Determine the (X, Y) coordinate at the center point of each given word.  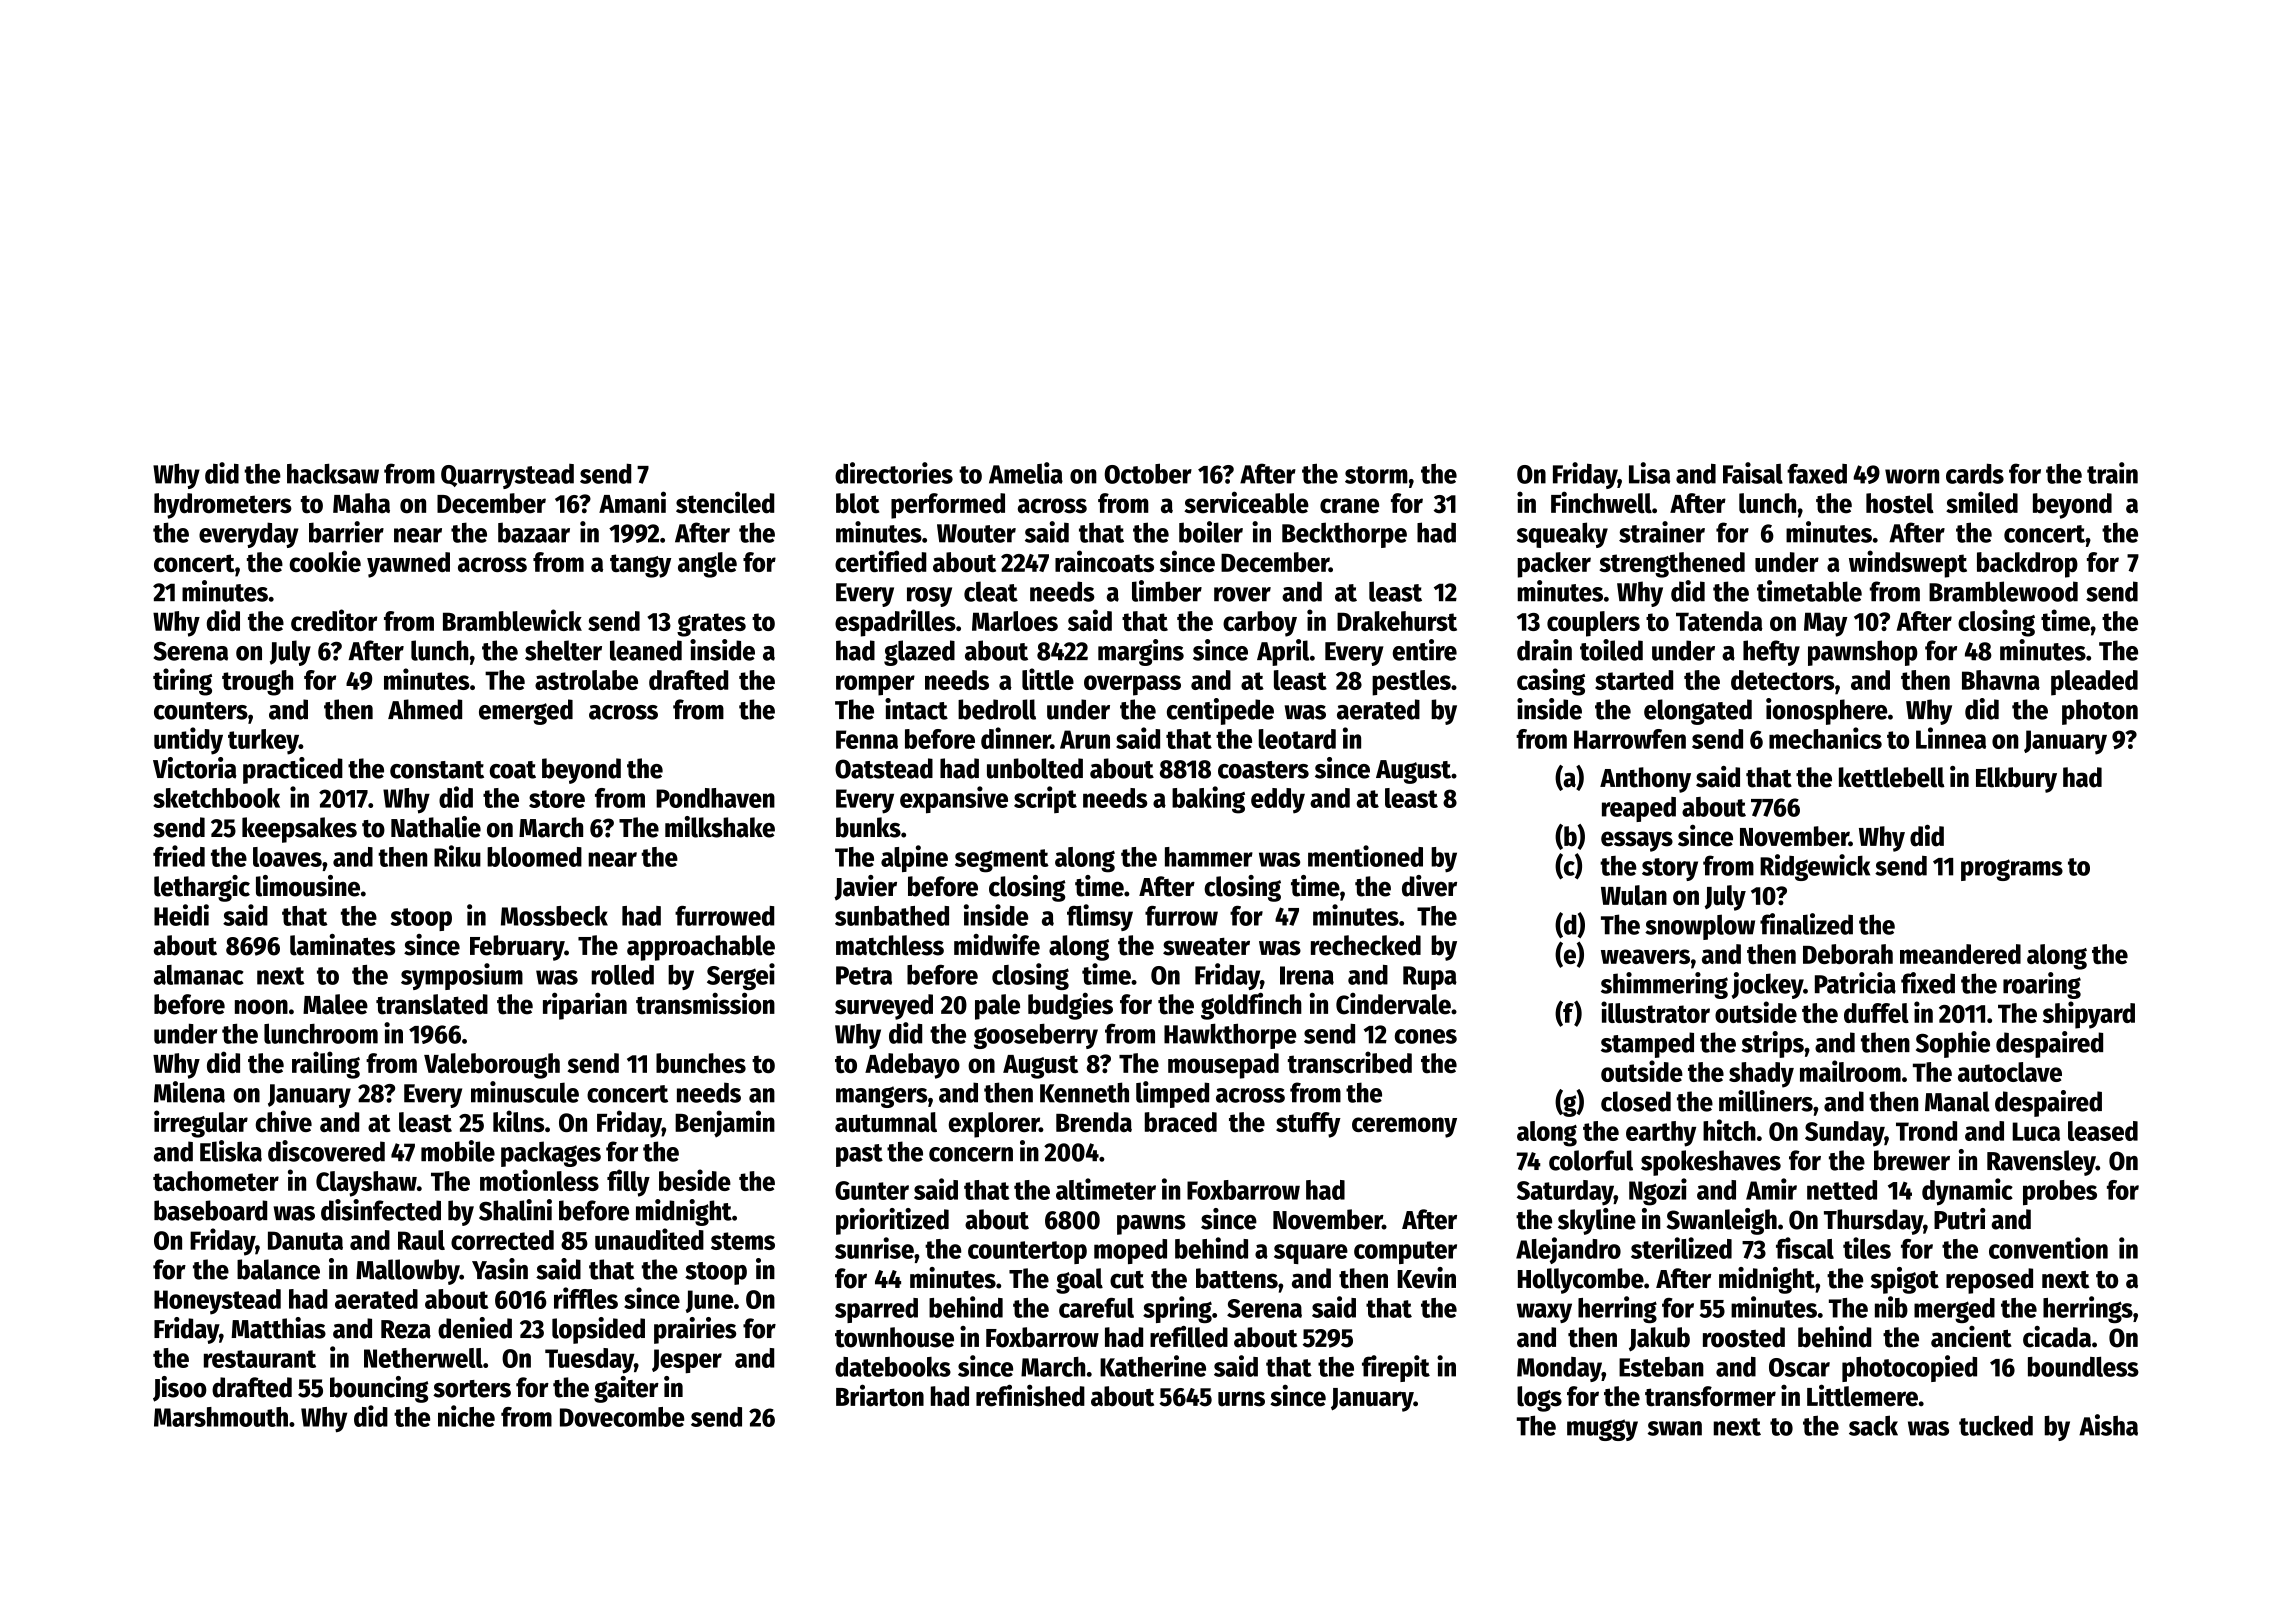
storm (1376, 475)
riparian (585, 1006)
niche (466, 1416)
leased (2103, 1131)
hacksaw (333, 473)
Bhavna (2001, 680)
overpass (1132, 685)
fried (179, 856)
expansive (954, 800)
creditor (334, 620)
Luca (2036, 1131)
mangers (882, 1097)
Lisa (1649, 473)
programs (2012, 870)
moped (1130, 1251)
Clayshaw (366, 1184)
